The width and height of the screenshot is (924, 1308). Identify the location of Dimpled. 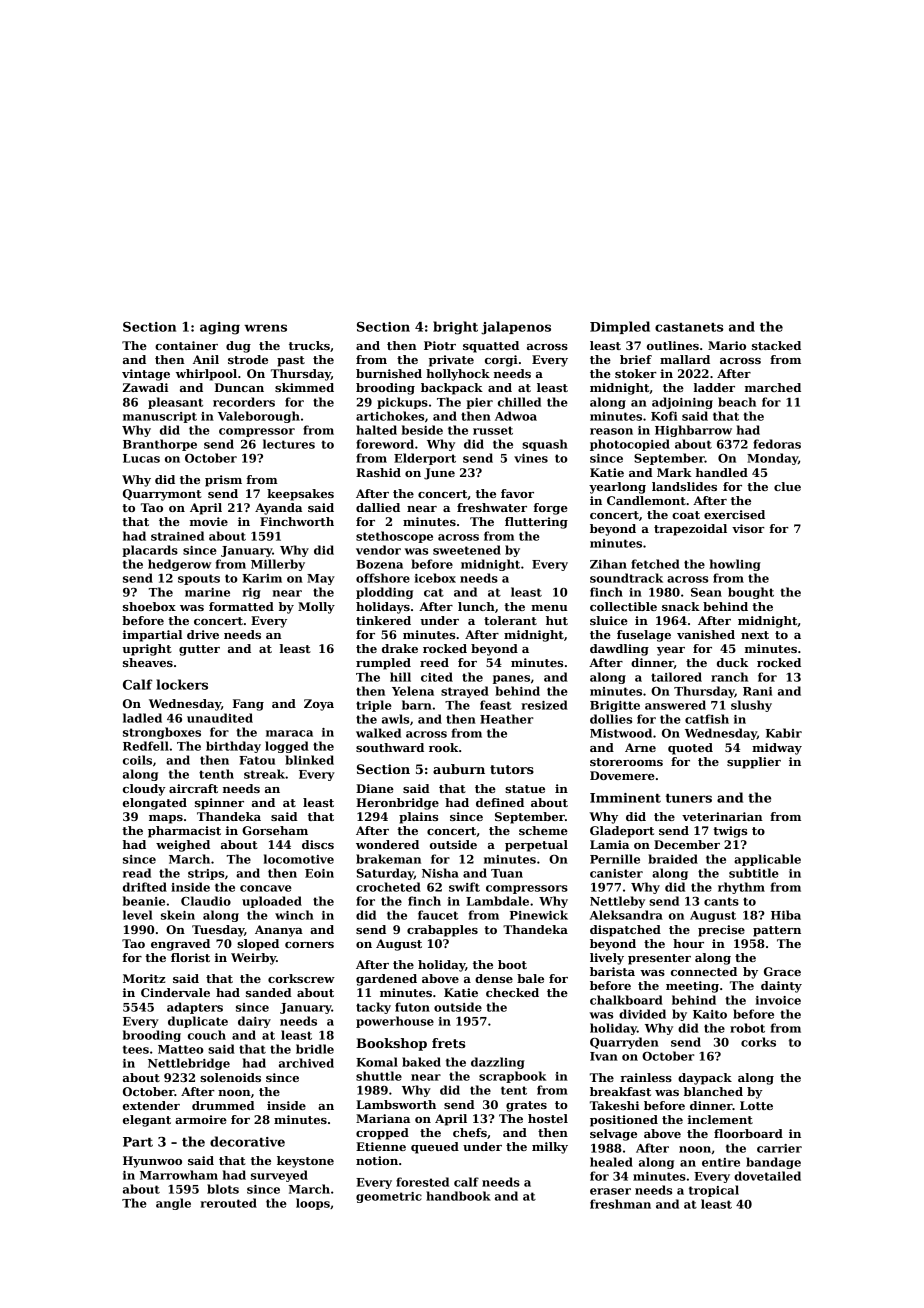
(620, 327).
